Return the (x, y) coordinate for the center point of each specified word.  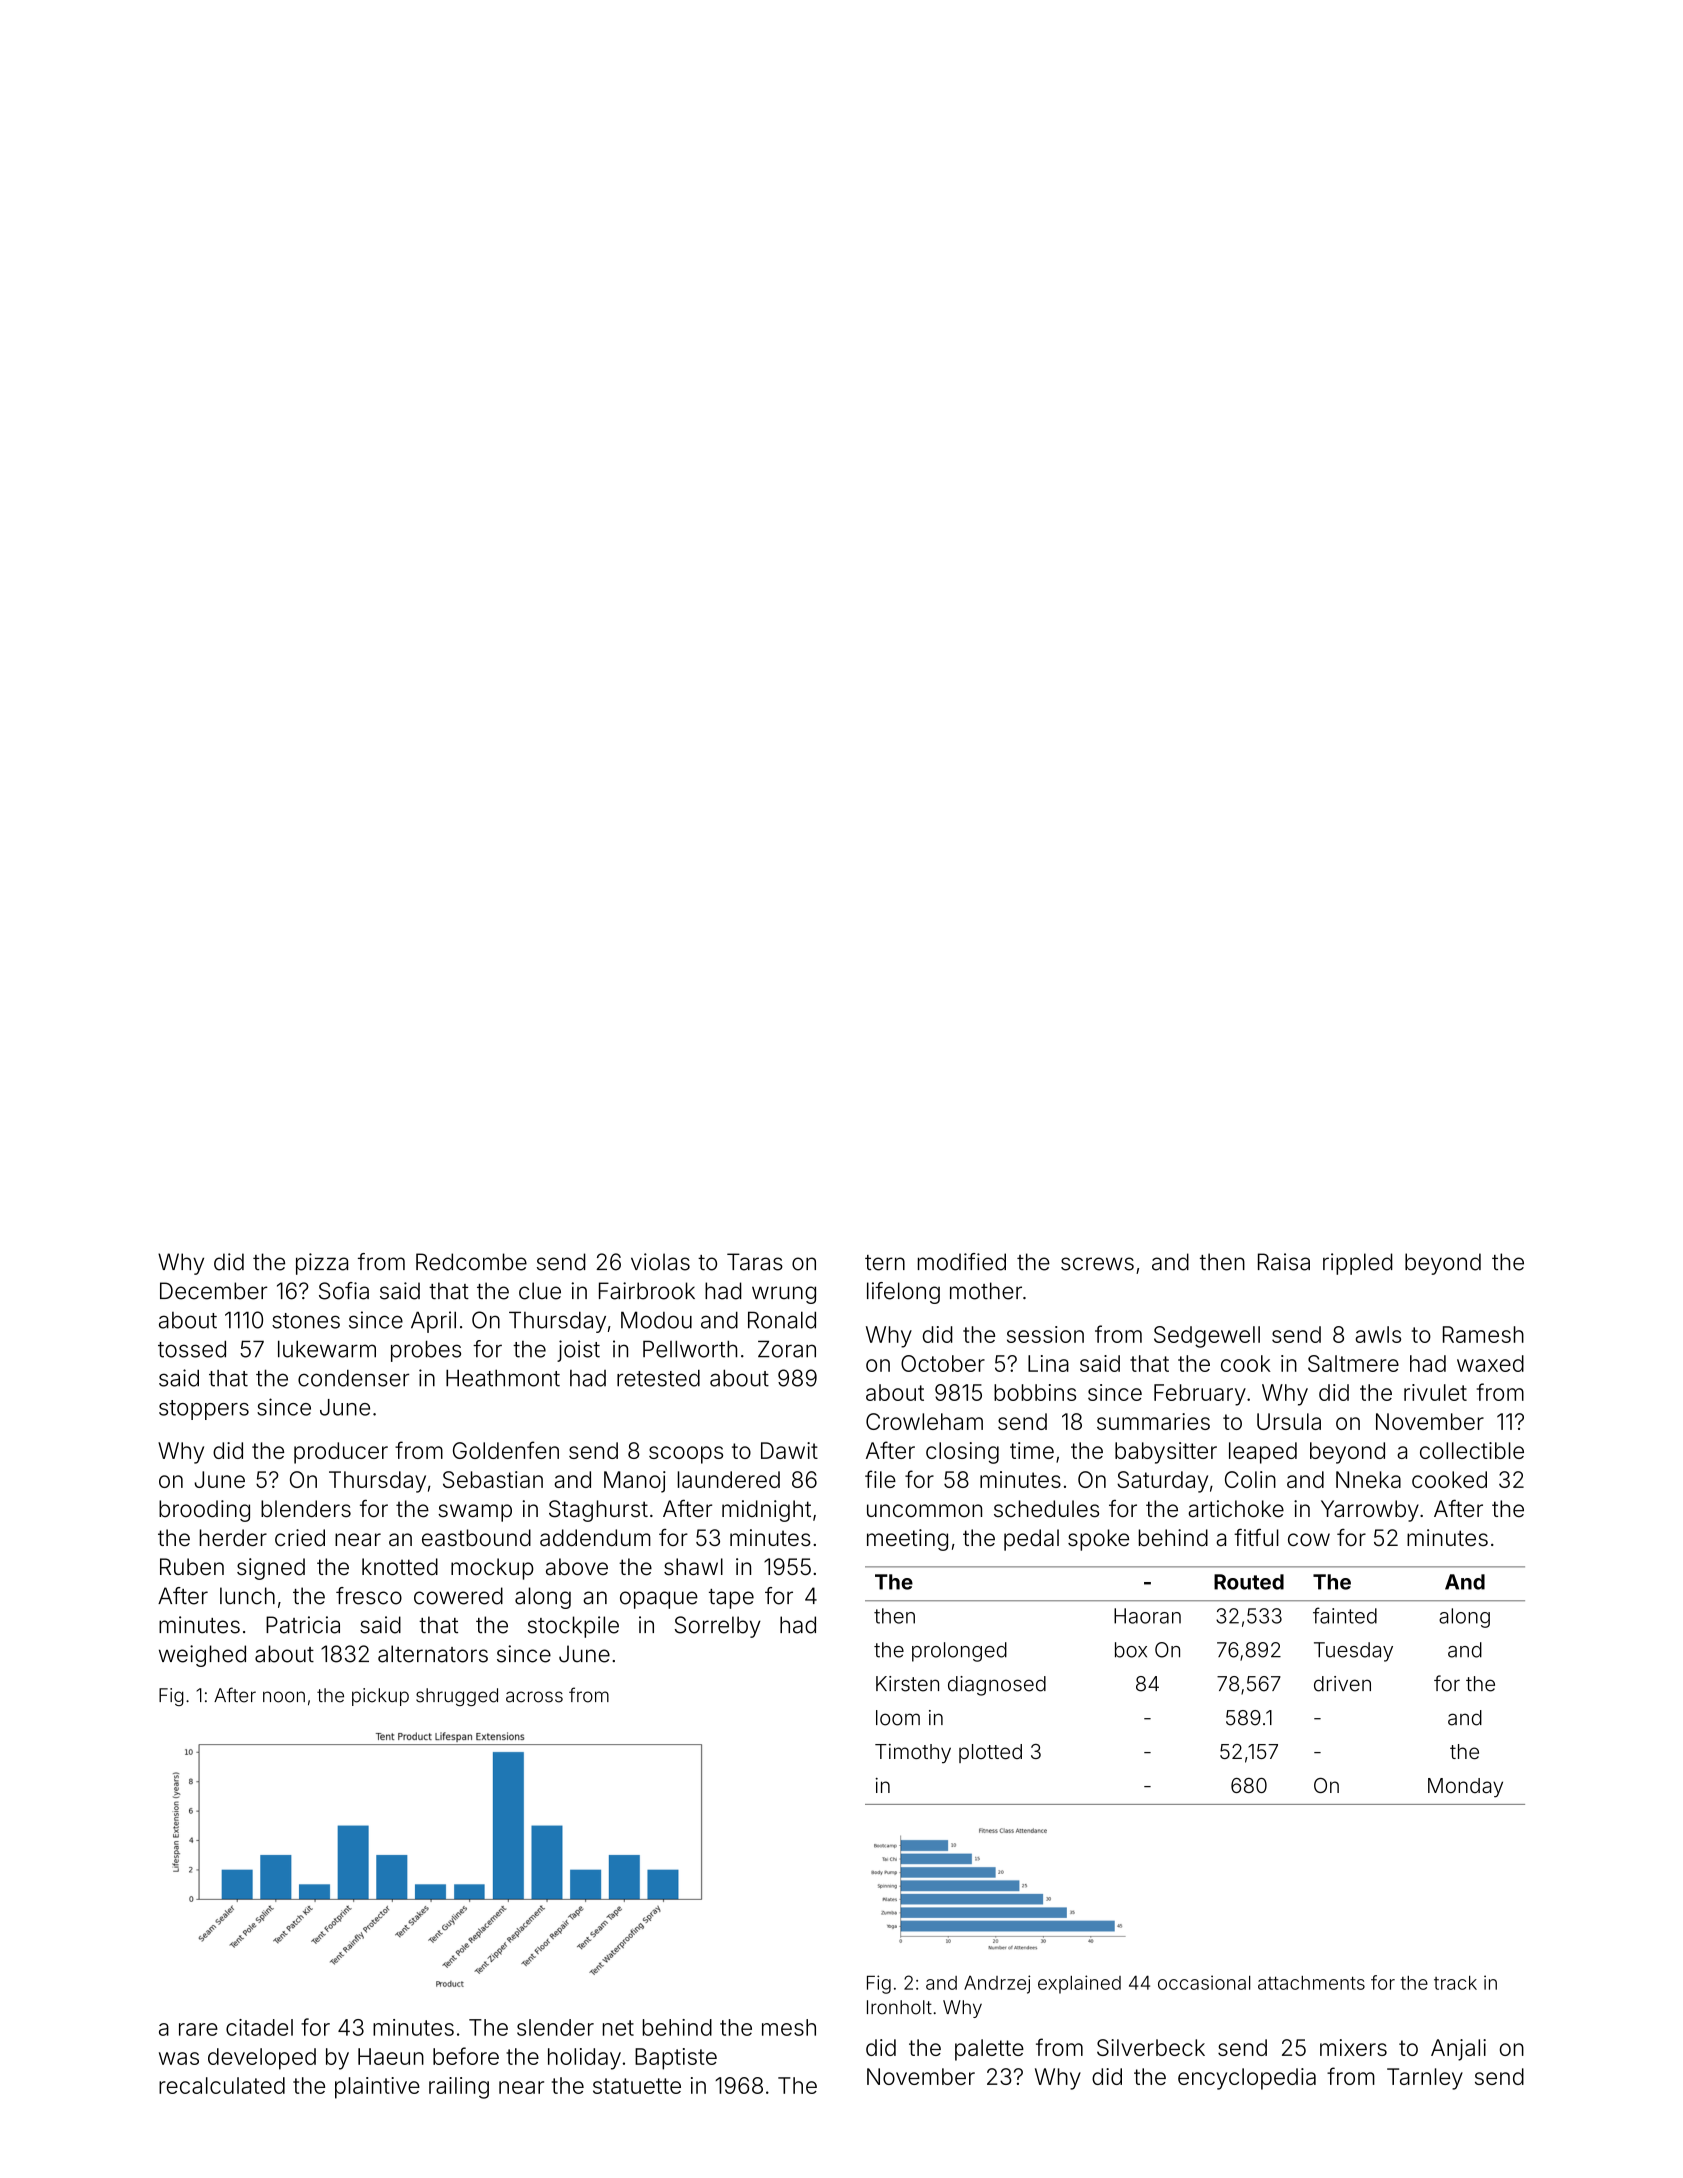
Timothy (913, 1754)
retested (658, 1378)
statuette (637, 2086)
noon (284, 1697)
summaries (1153, 1421)
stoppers (204, 1410)
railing (459, 2088)
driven (1342, 1684)
